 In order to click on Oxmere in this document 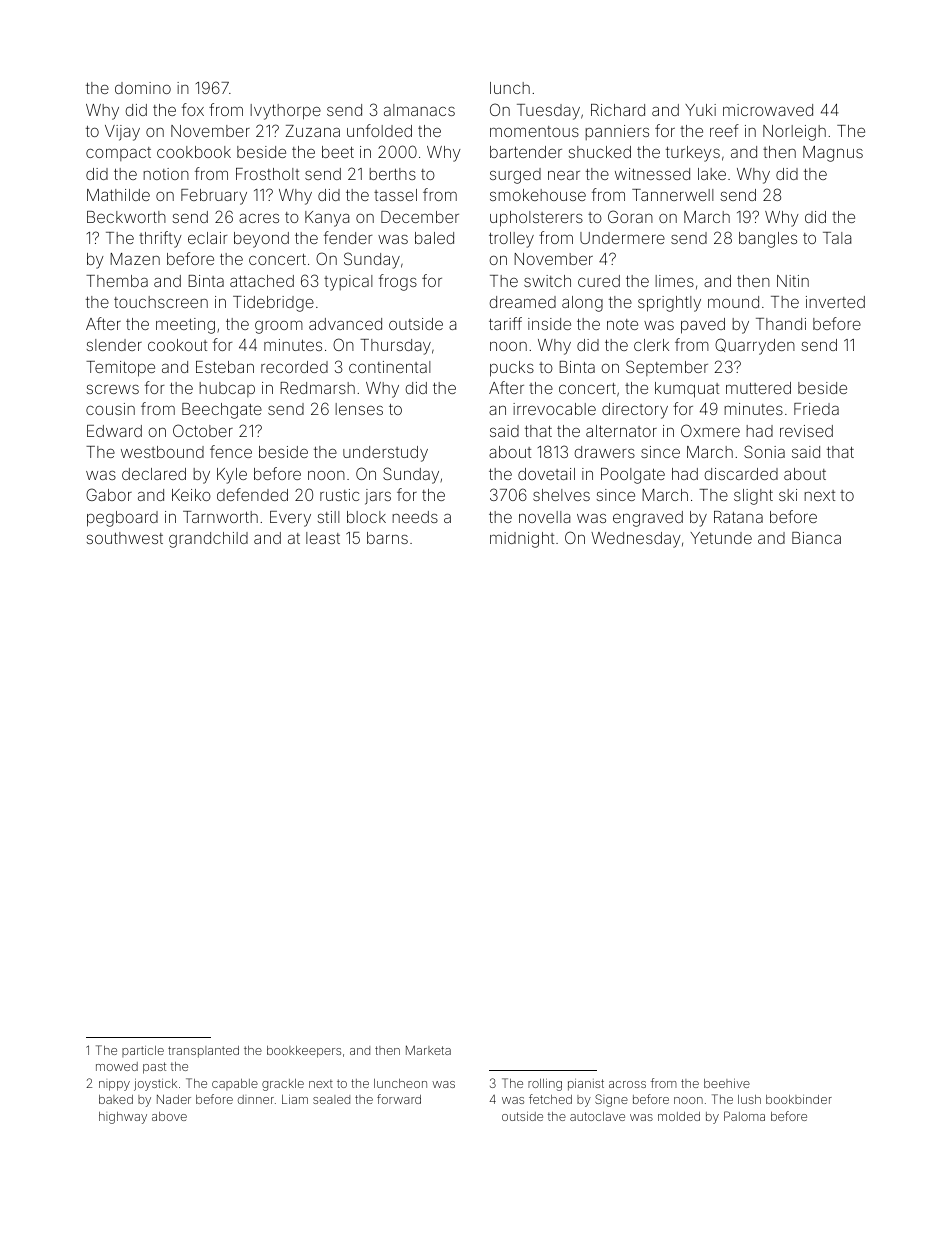, I will do `click(710, 430)`.
